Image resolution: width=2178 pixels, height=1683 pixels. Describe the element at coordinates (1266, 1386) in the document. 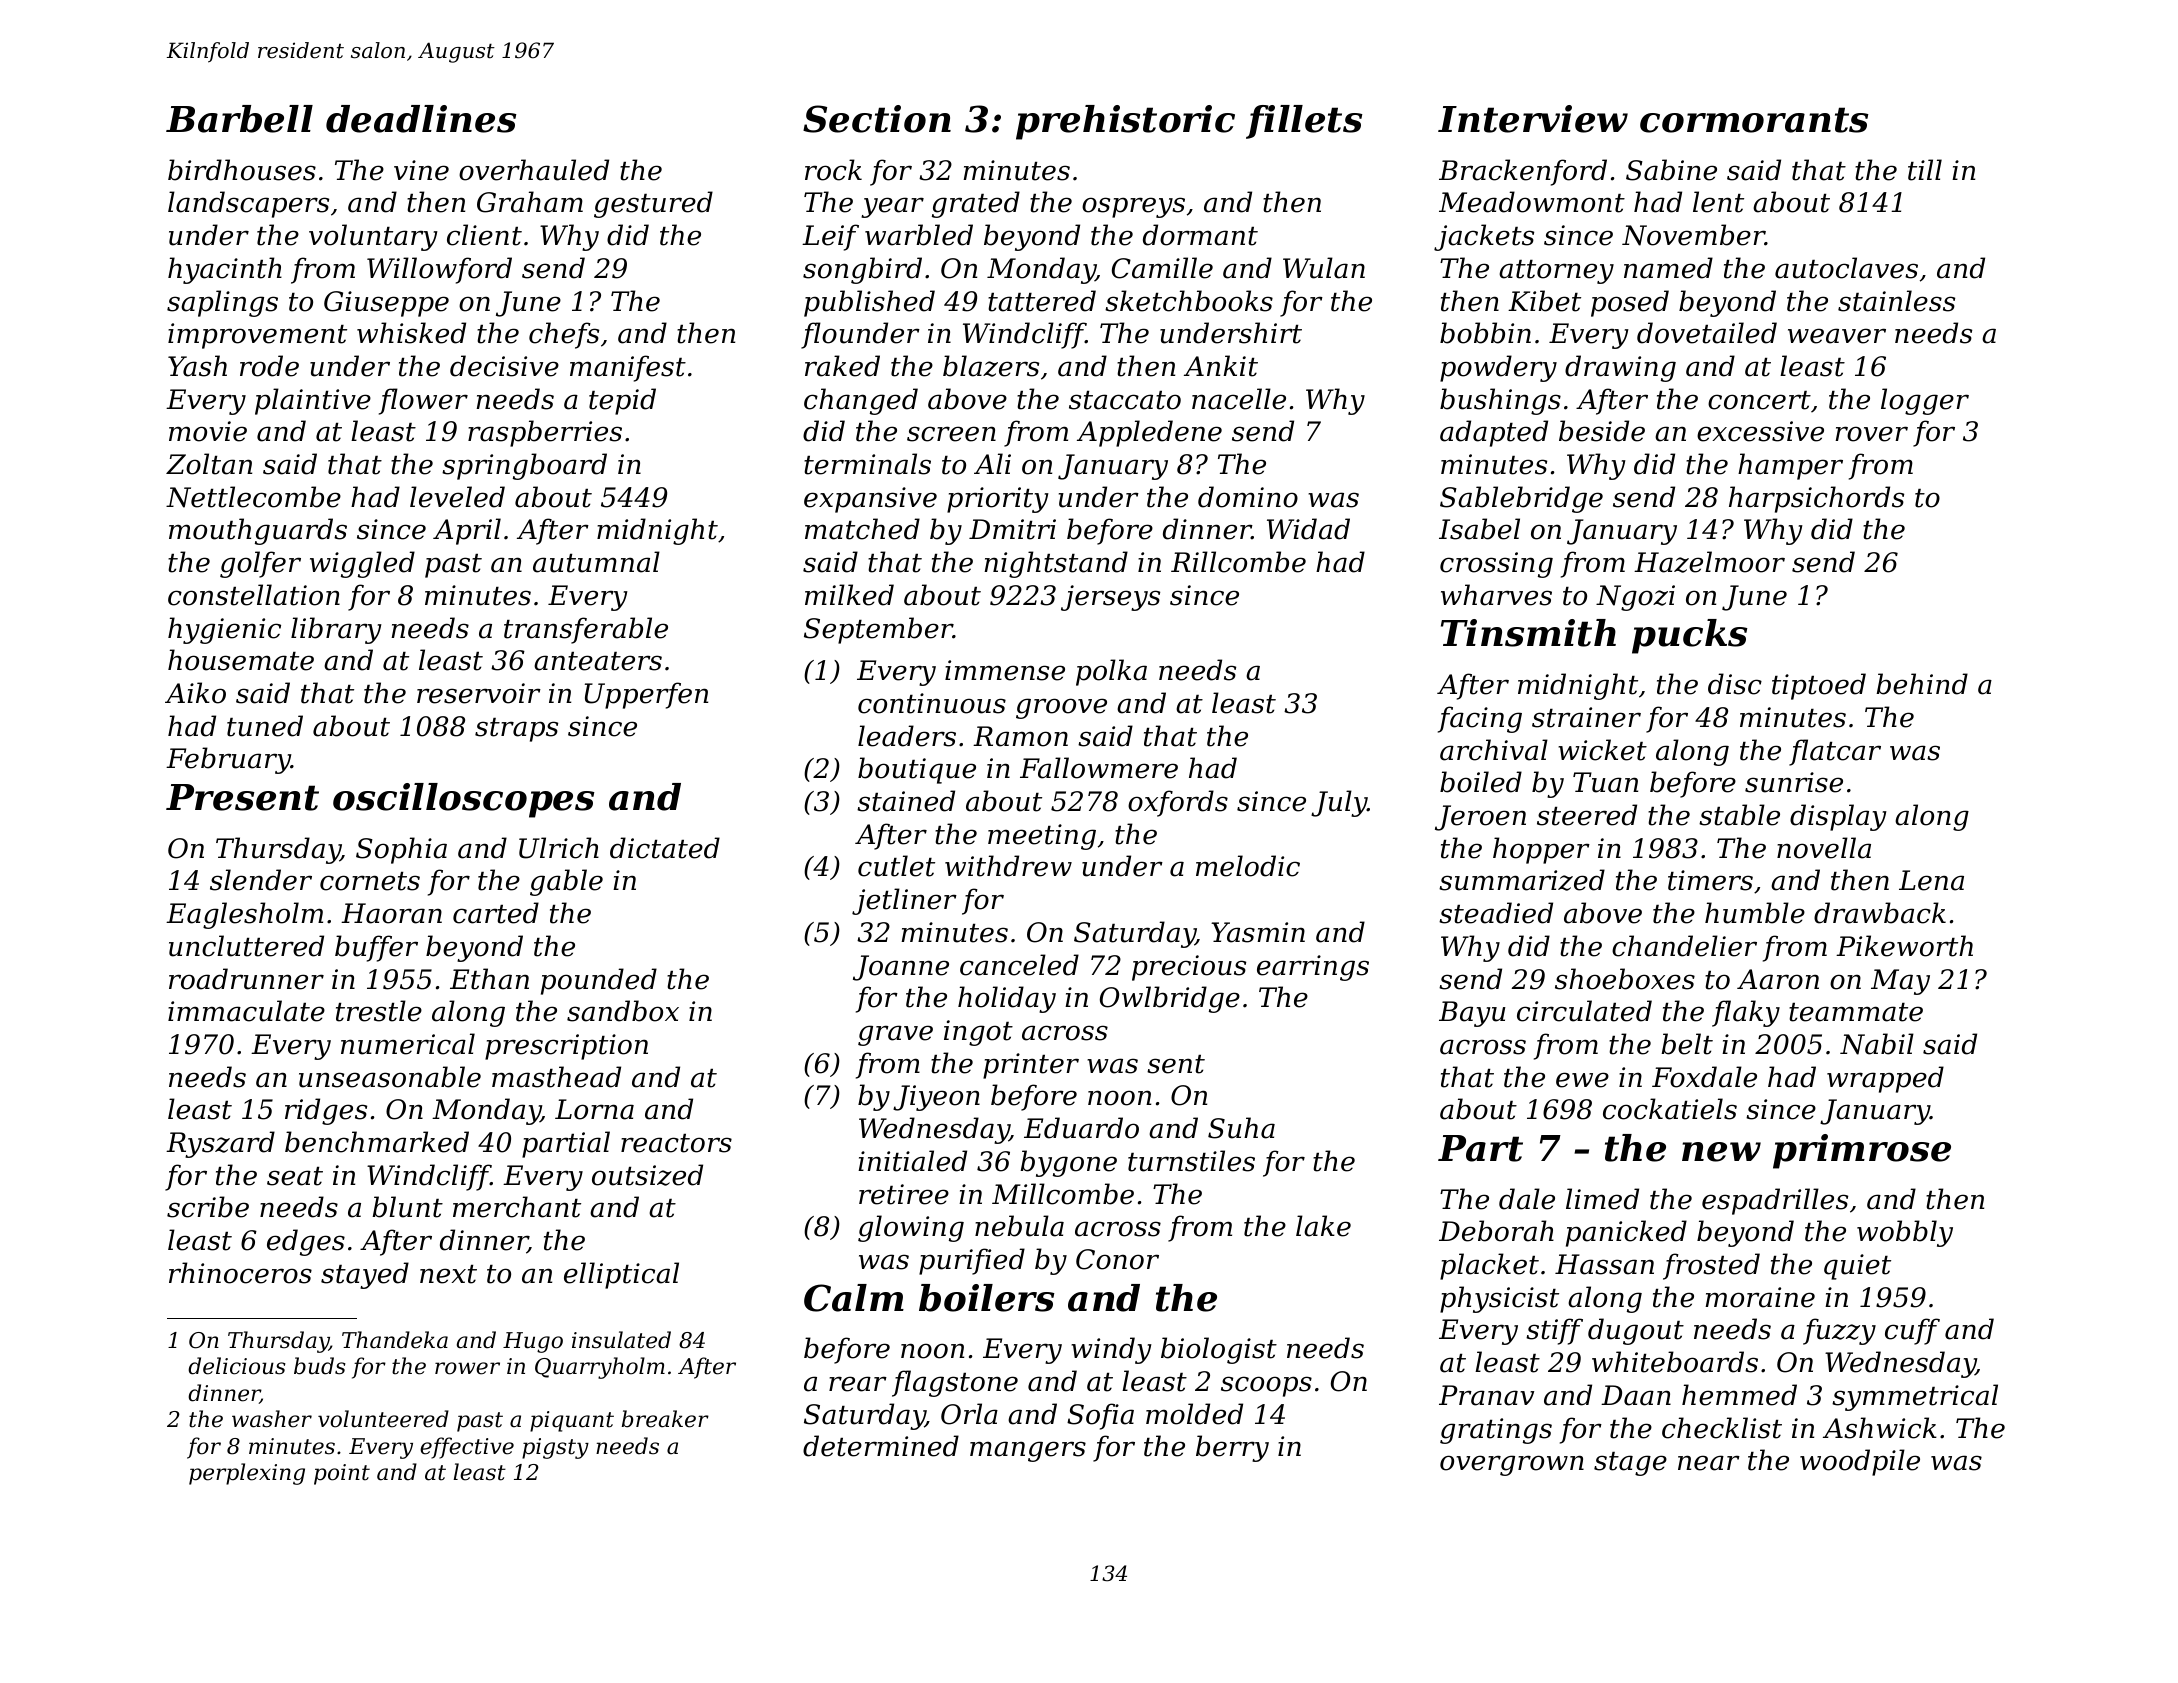

I see `scoops` at that location.
